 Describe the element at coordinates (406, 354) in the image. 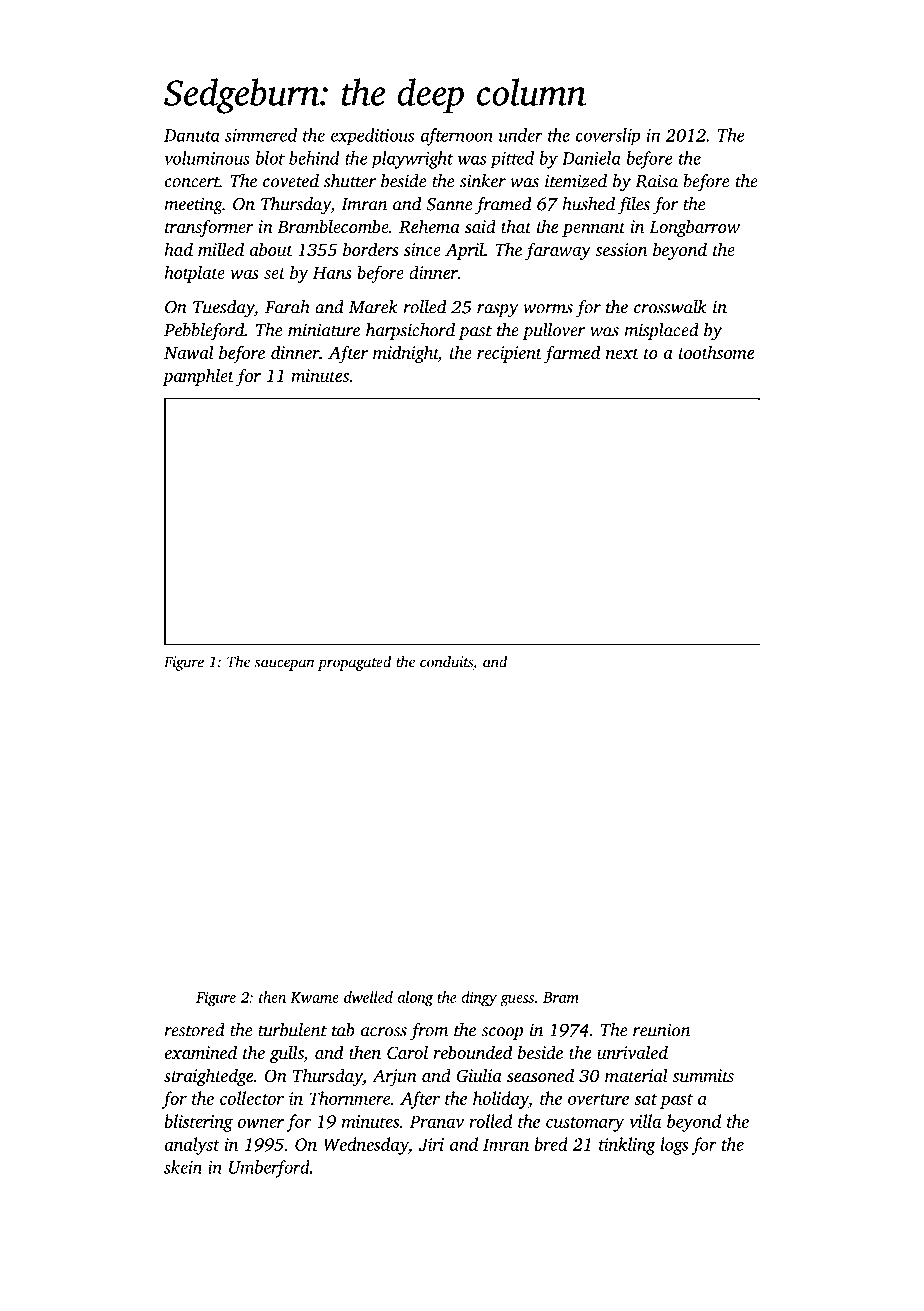

I see `midnight` at that location.
